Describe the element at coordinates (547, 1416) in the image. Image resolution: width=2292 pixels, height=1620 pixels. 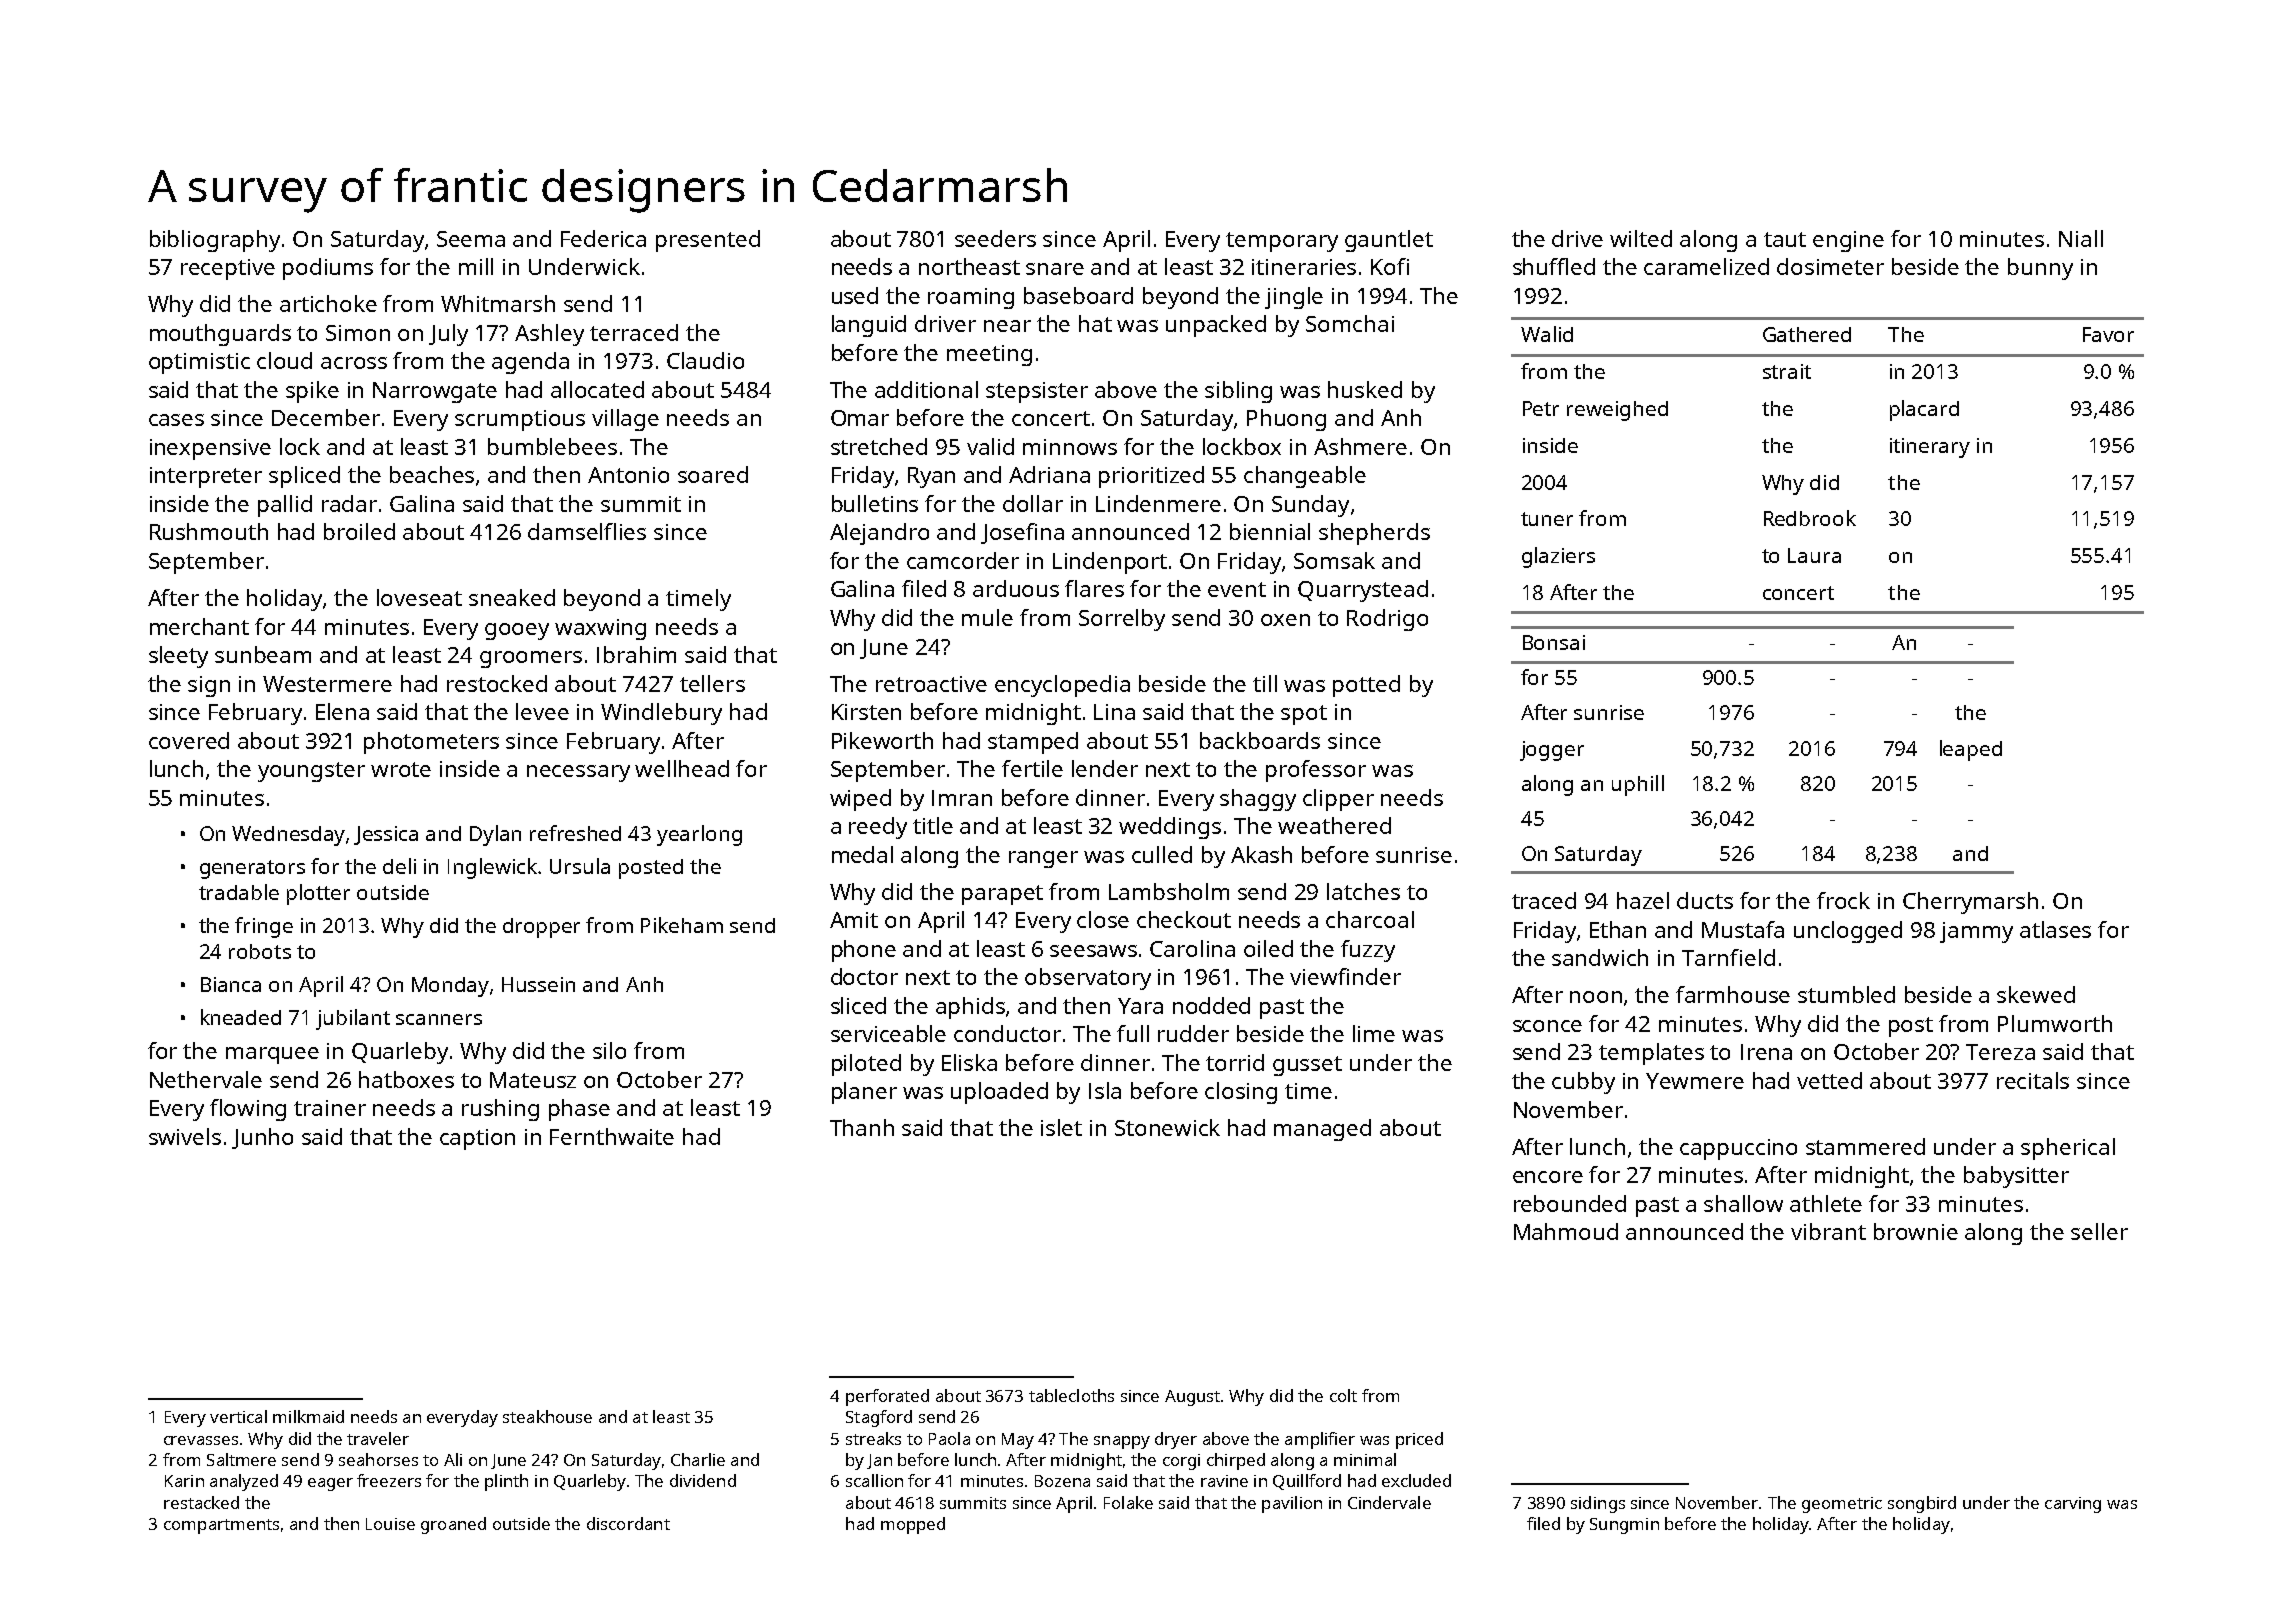
I see `steakhouse` at that location.
